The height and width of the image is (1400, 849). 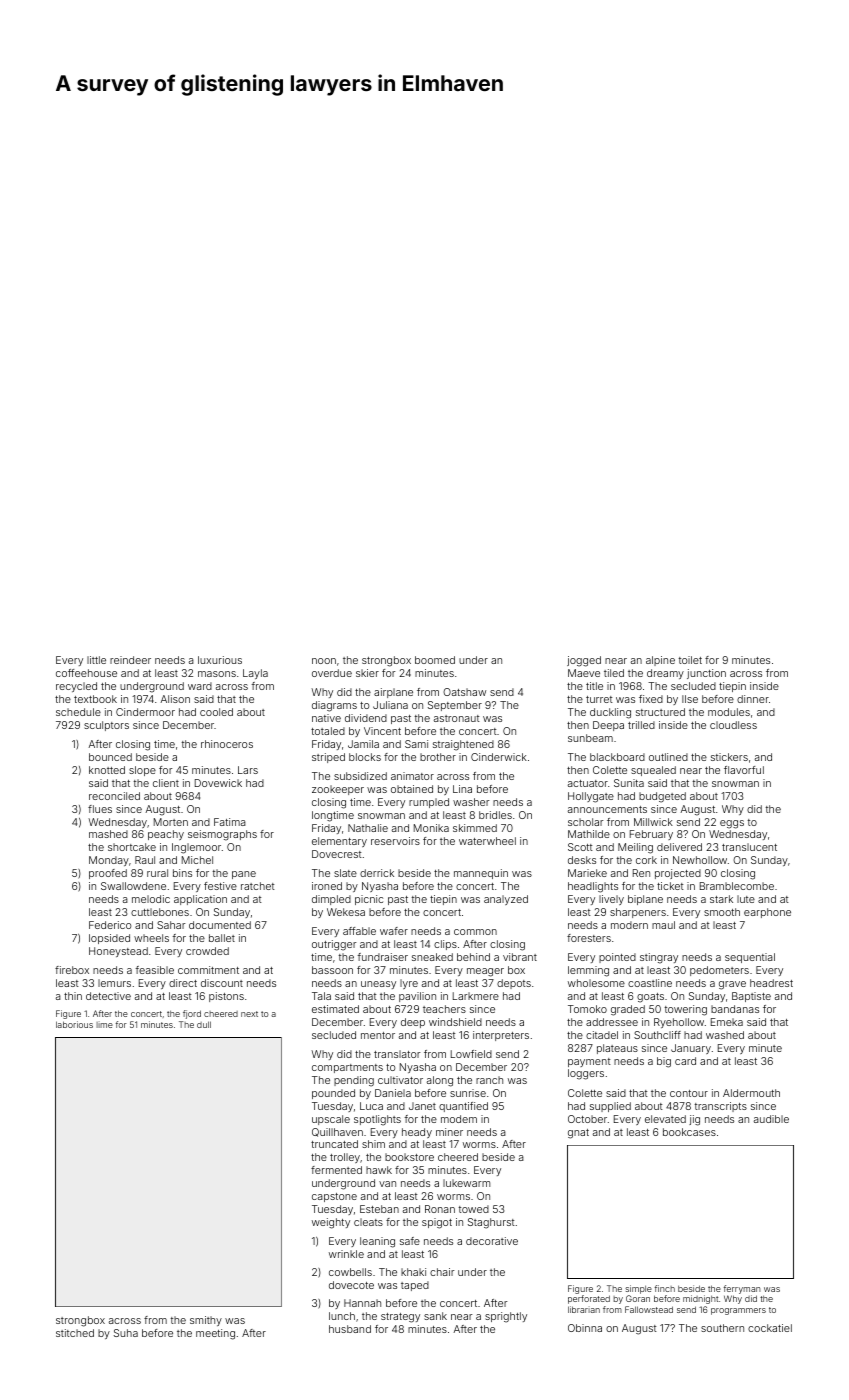 I want to click on lunch, so click(x=342, y=1316).
